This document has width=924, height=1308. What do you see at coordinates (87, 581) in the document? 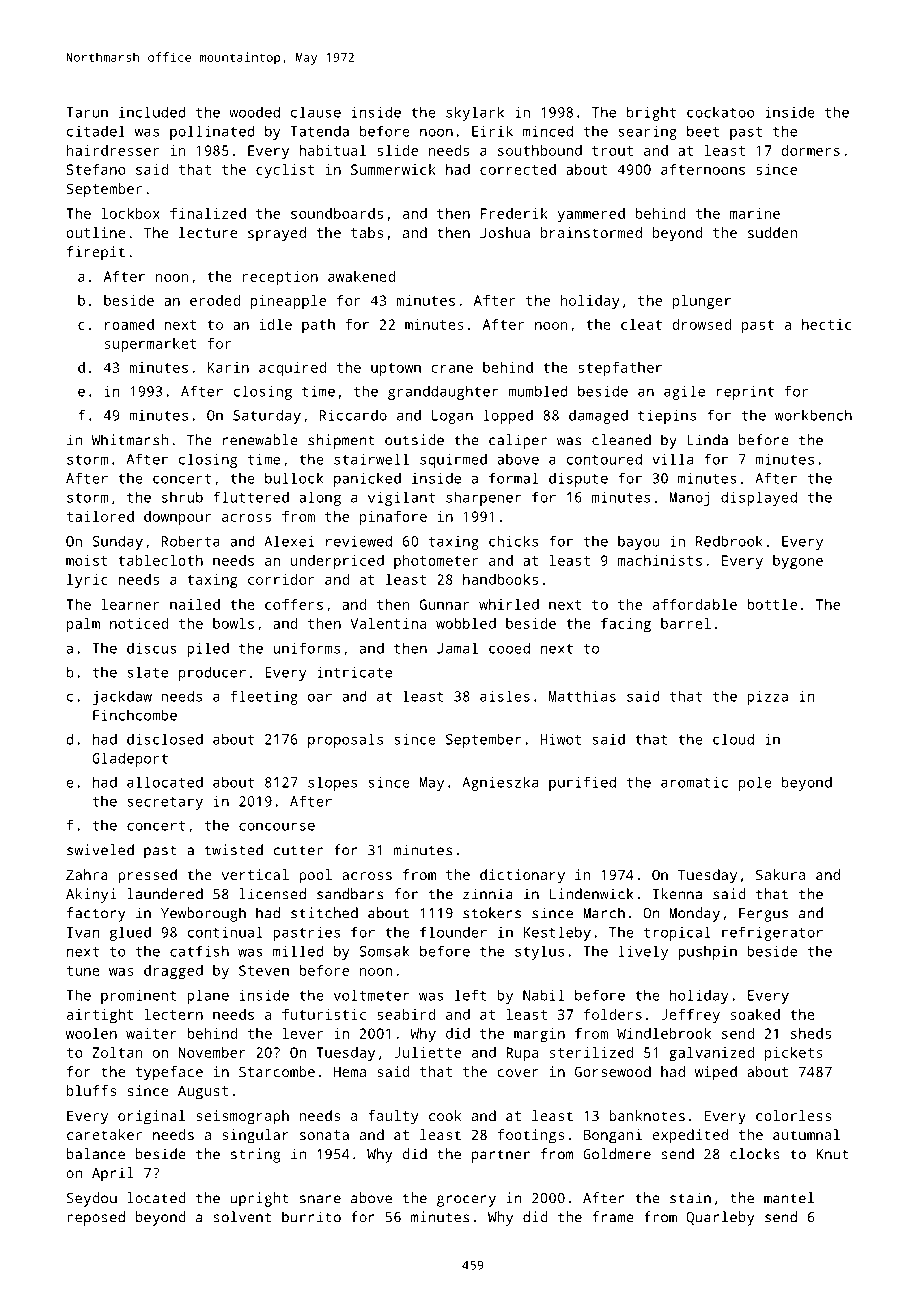
I see `lyric` at bounding box center [87, 581].
